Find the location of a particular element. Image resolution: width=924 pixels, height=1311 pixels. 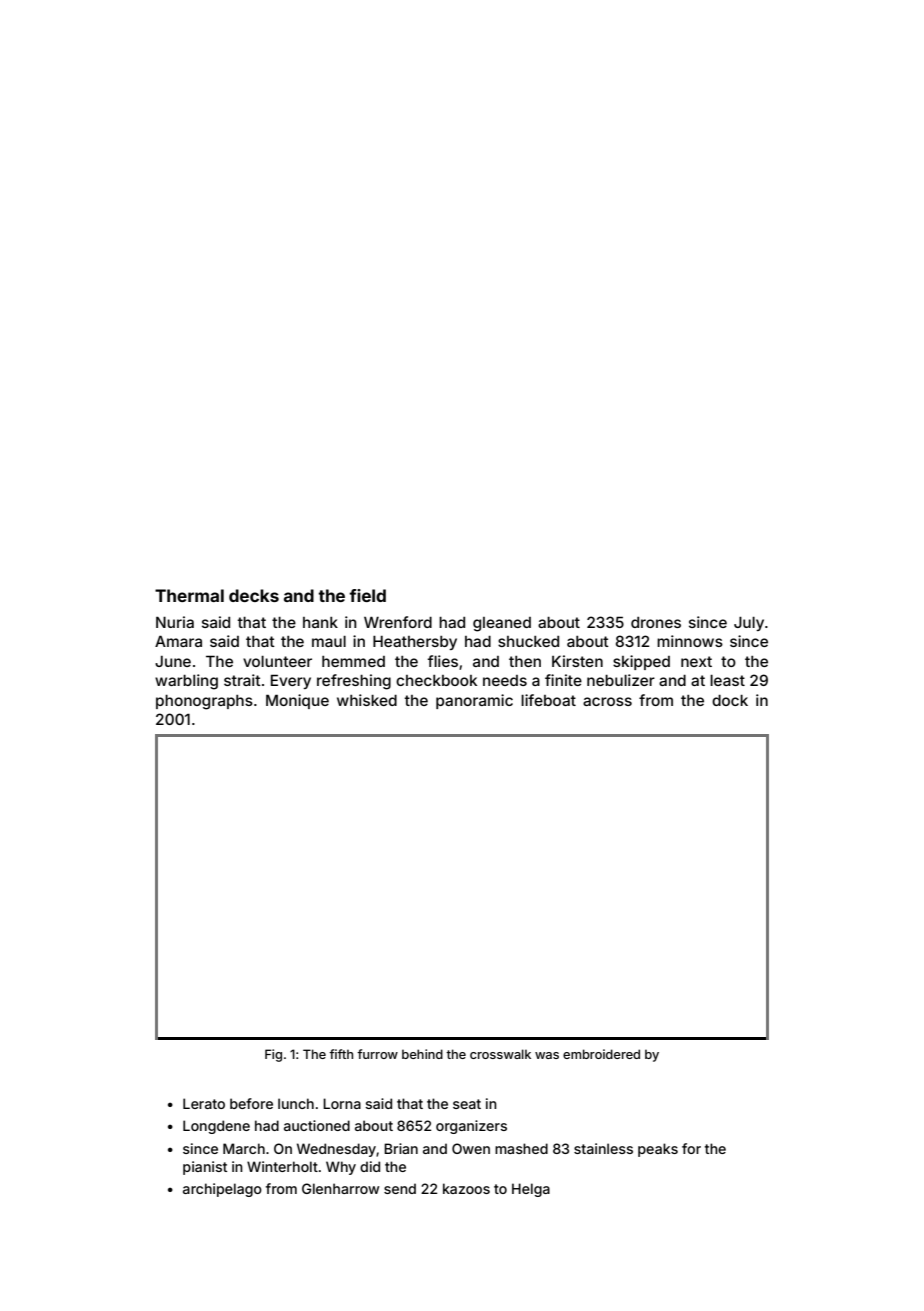

Winterholt is located at coordinates (282, 1166).
